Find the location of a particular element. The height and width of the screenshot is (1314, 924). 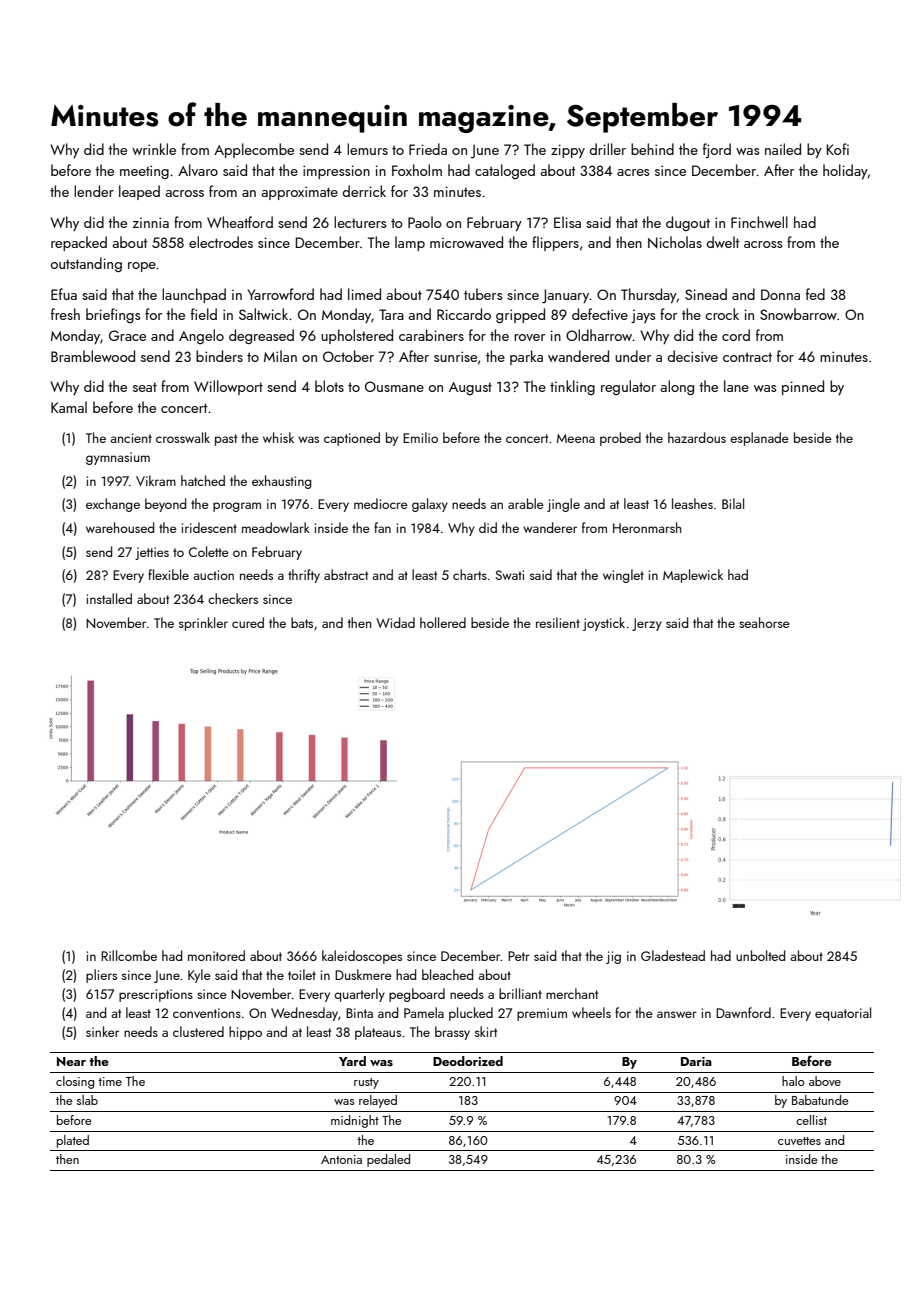

Oldharrow is located at coordinates (599, 335).
